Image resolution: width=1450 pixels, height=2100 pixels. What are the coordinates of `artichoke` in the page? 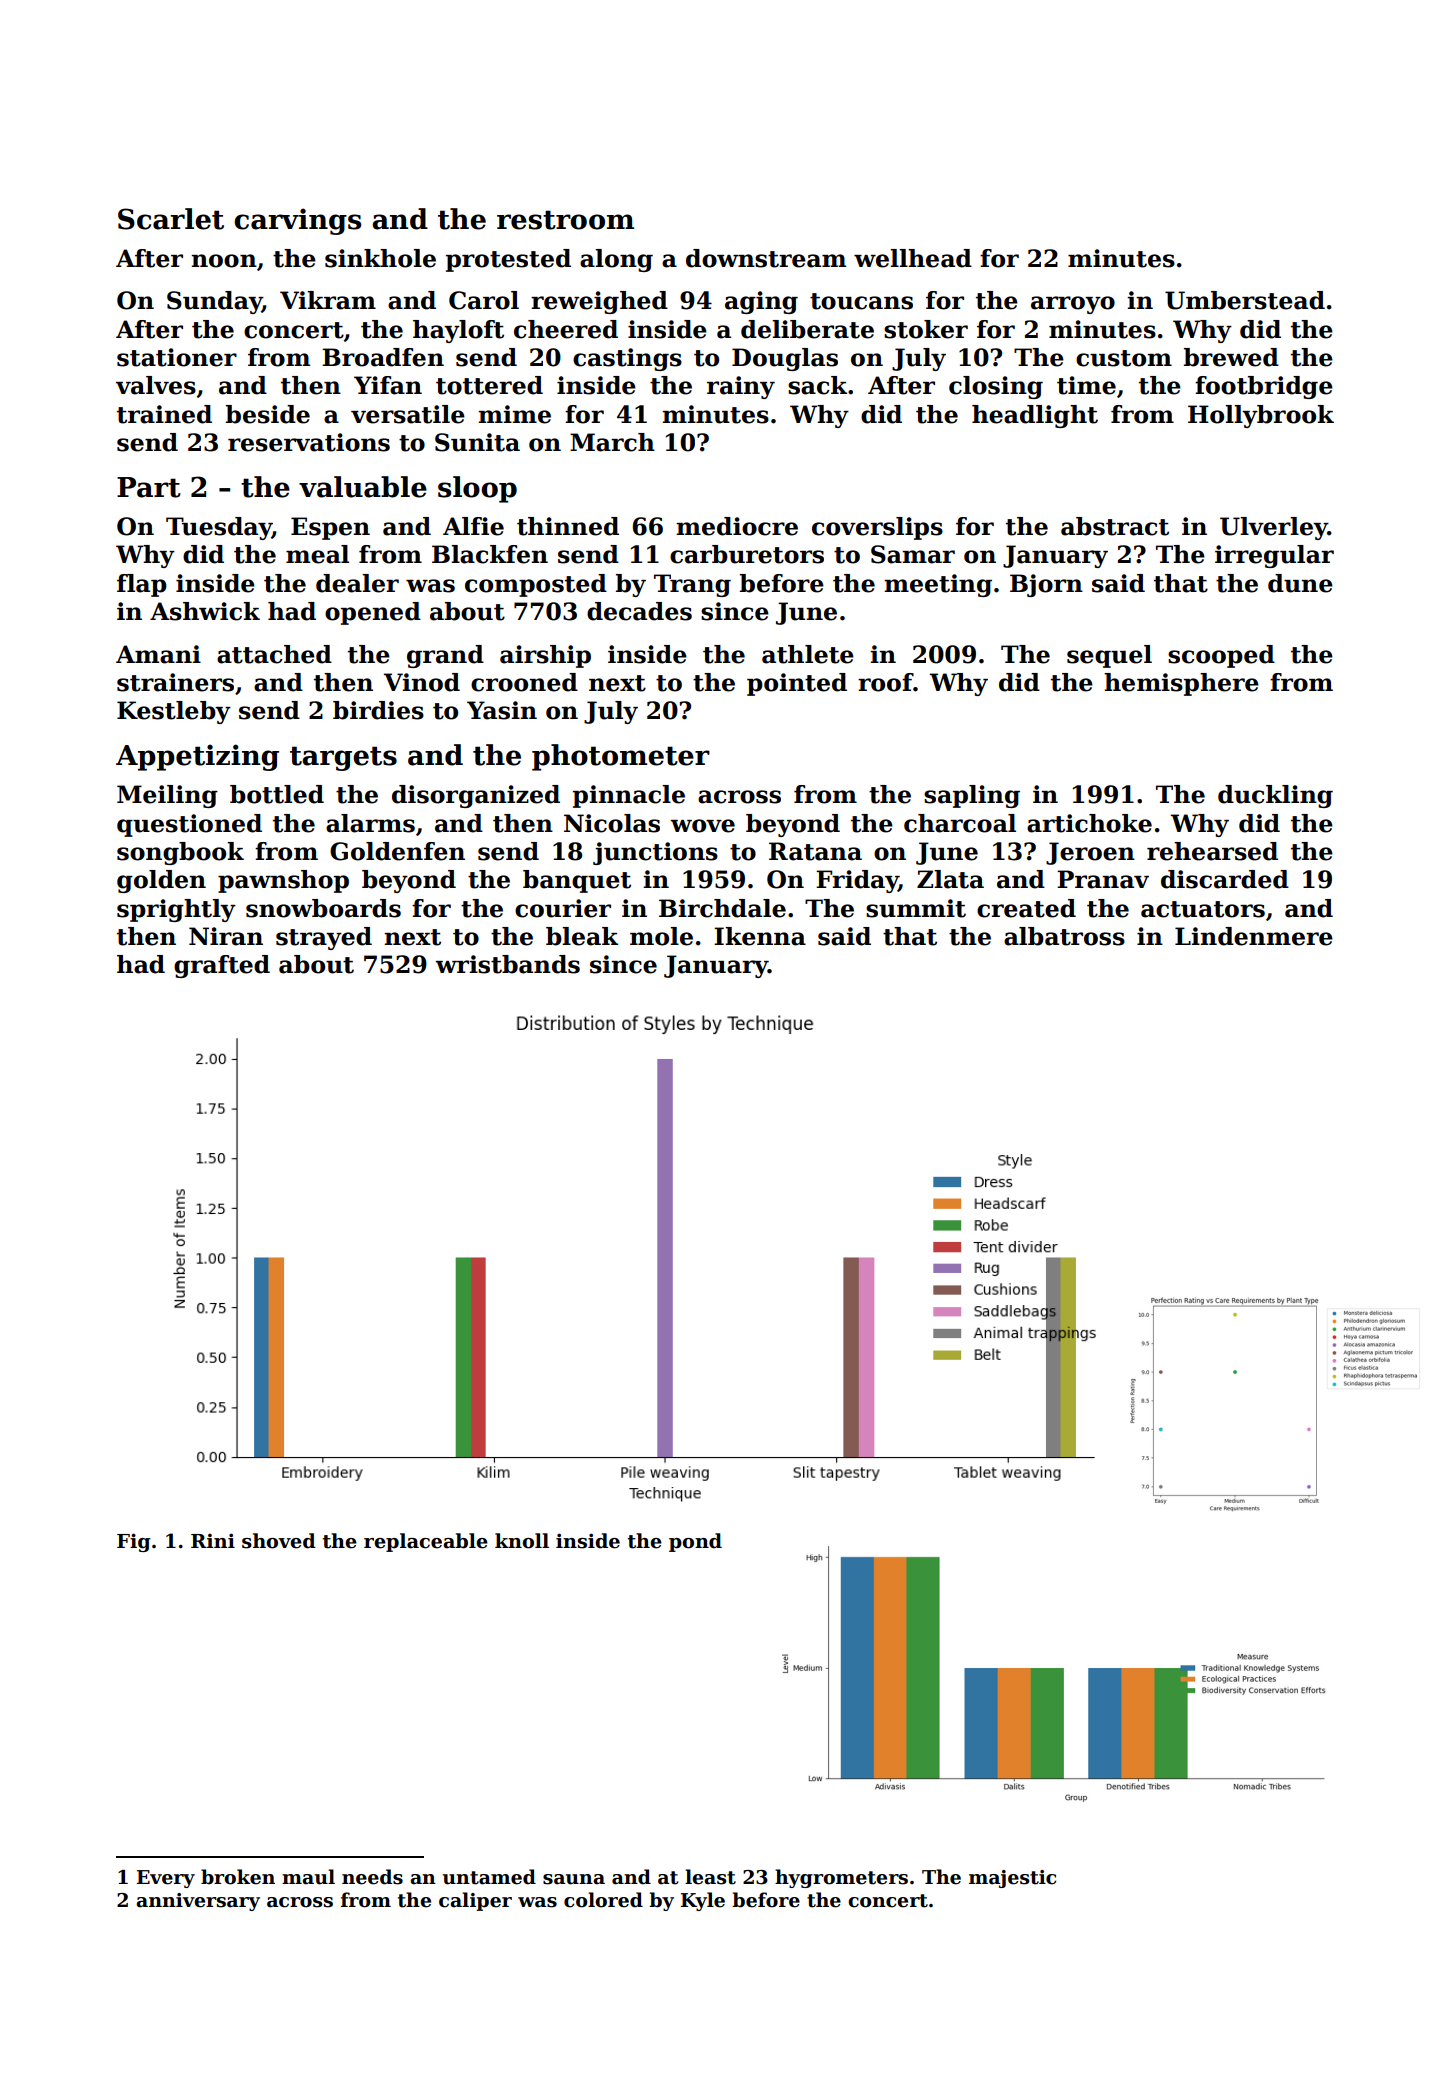 It's located at (1089, 823).
